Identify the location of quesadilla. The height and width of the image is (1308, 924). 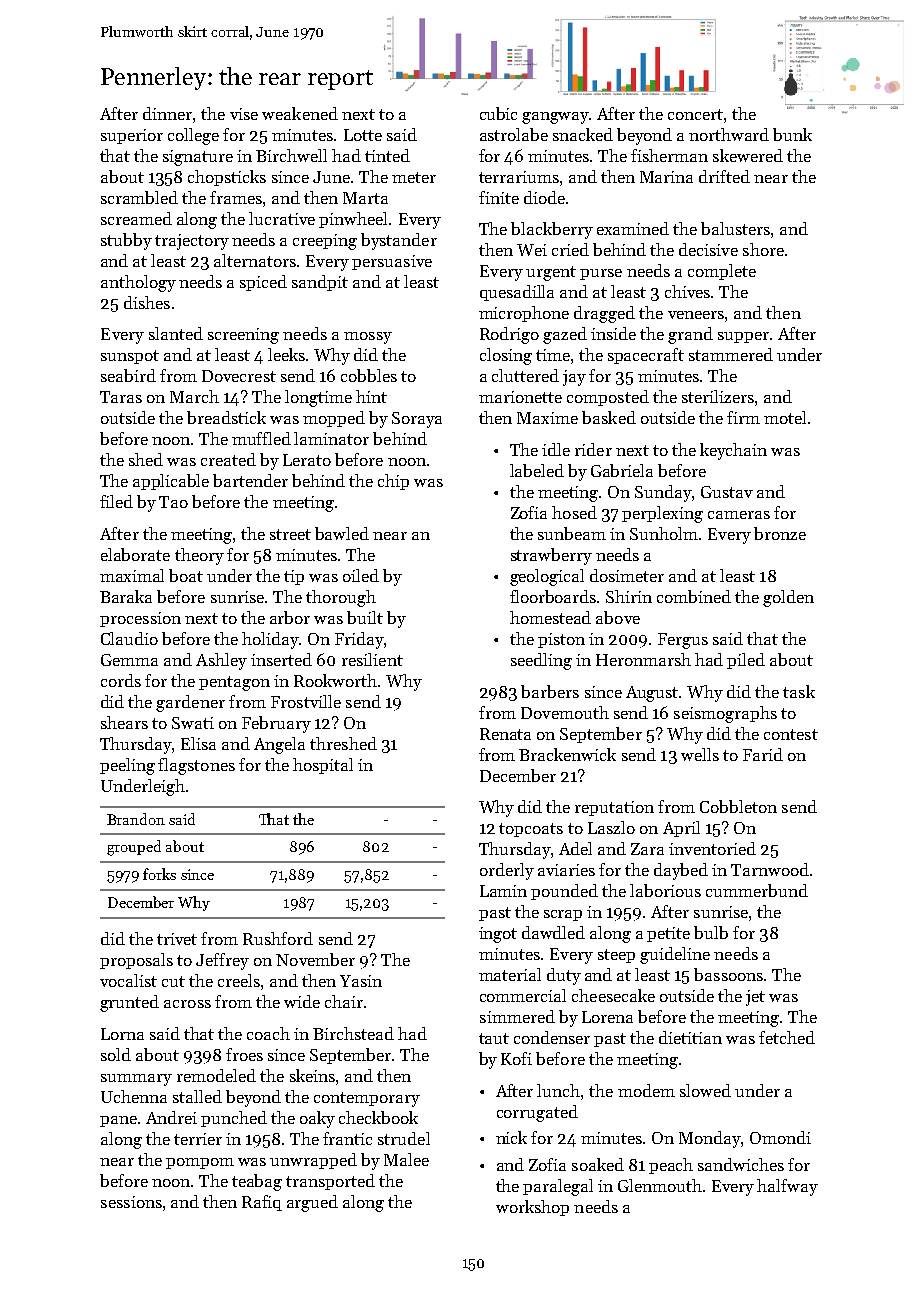
(517, 293).
